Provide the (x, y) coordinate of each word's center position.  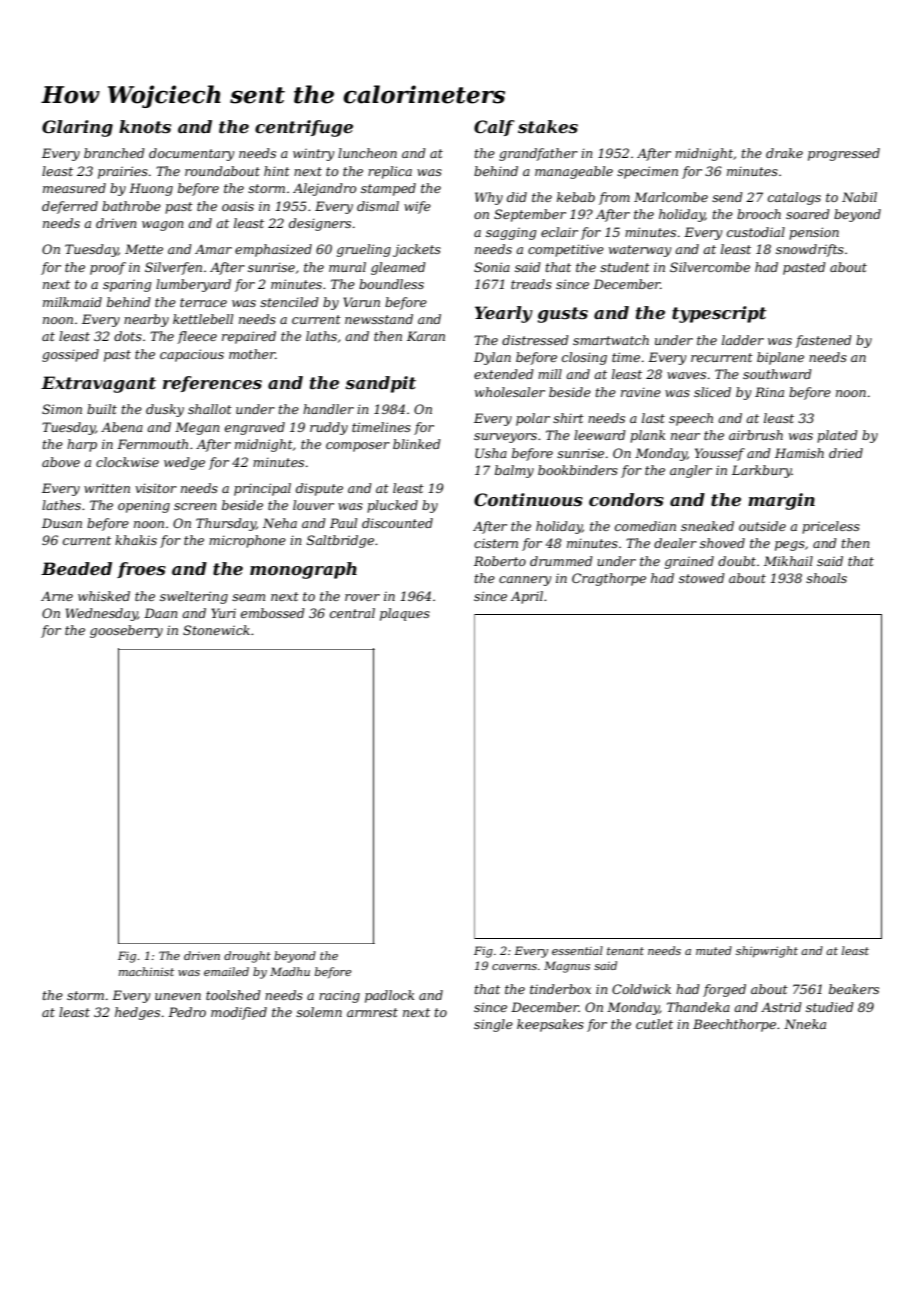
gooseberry (126, 631)
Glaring (77, 128)
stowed (702, 578)
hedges (137, 1013)
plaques (405, 614)
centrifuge (304, 128)
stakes (548, 126)
